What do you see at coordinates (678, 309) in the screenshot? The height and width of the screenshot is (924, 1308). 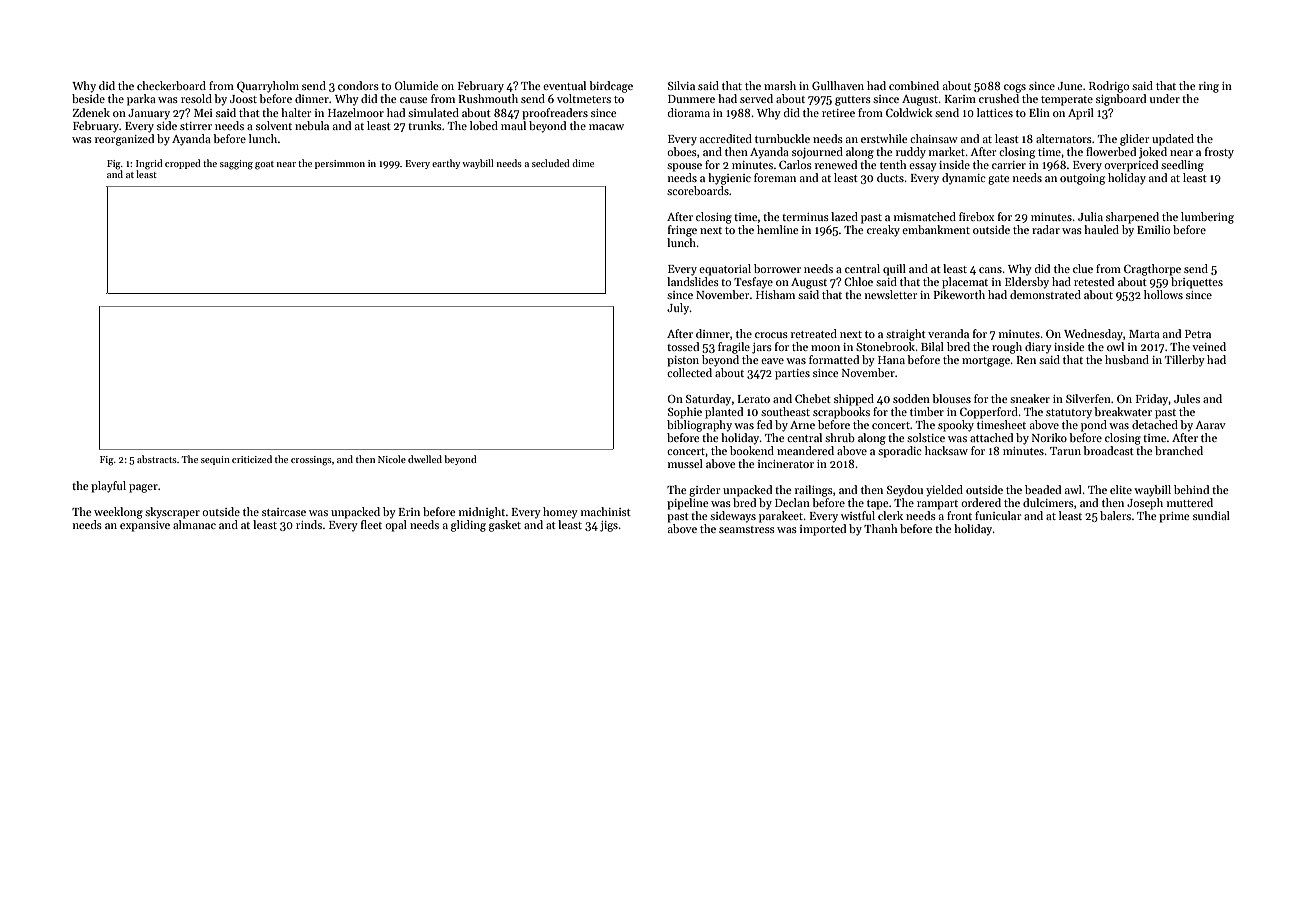 I see `July` at bounding box center [678, 309].
